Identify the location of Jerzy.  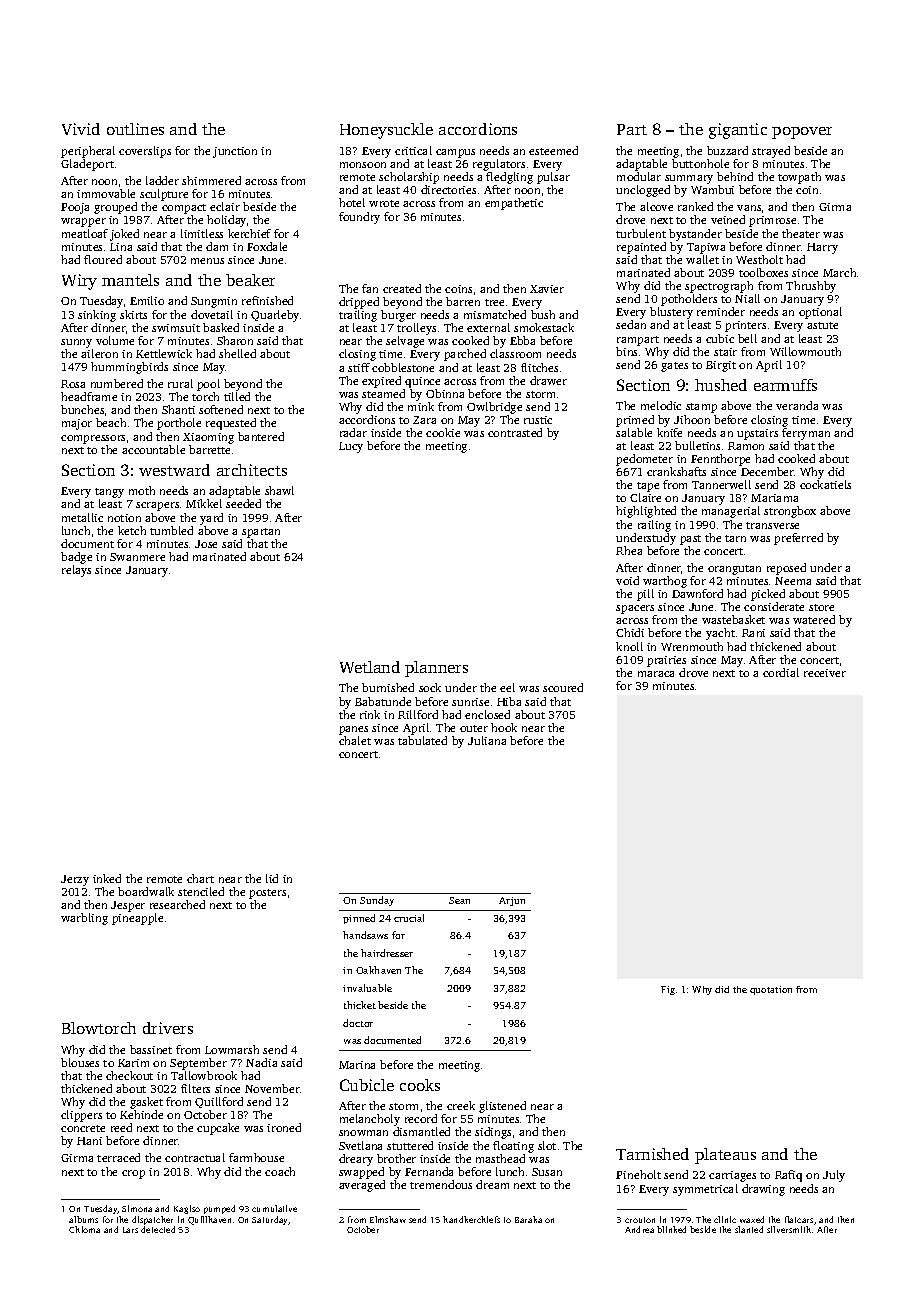
(75, 880).
